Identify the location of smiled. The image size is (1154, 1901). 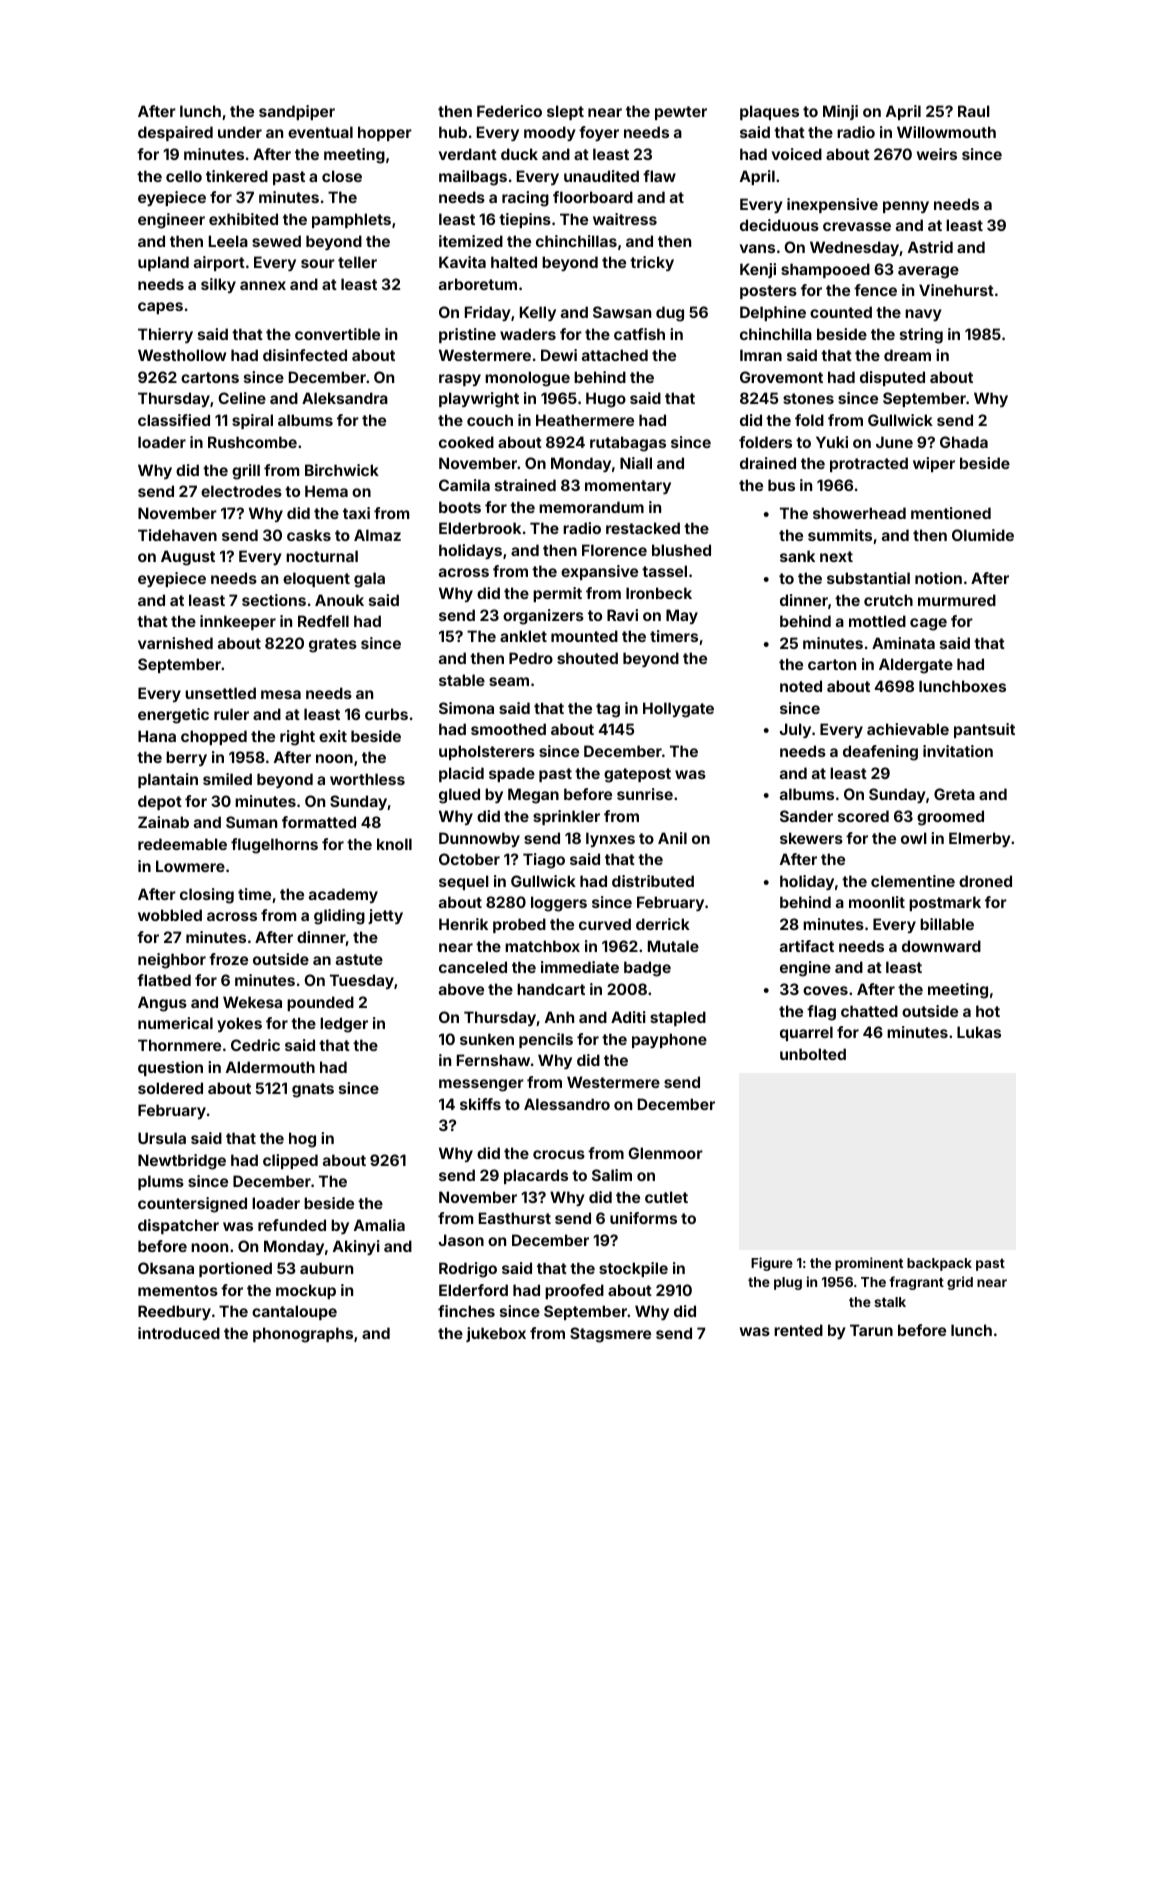
(227, 779).
